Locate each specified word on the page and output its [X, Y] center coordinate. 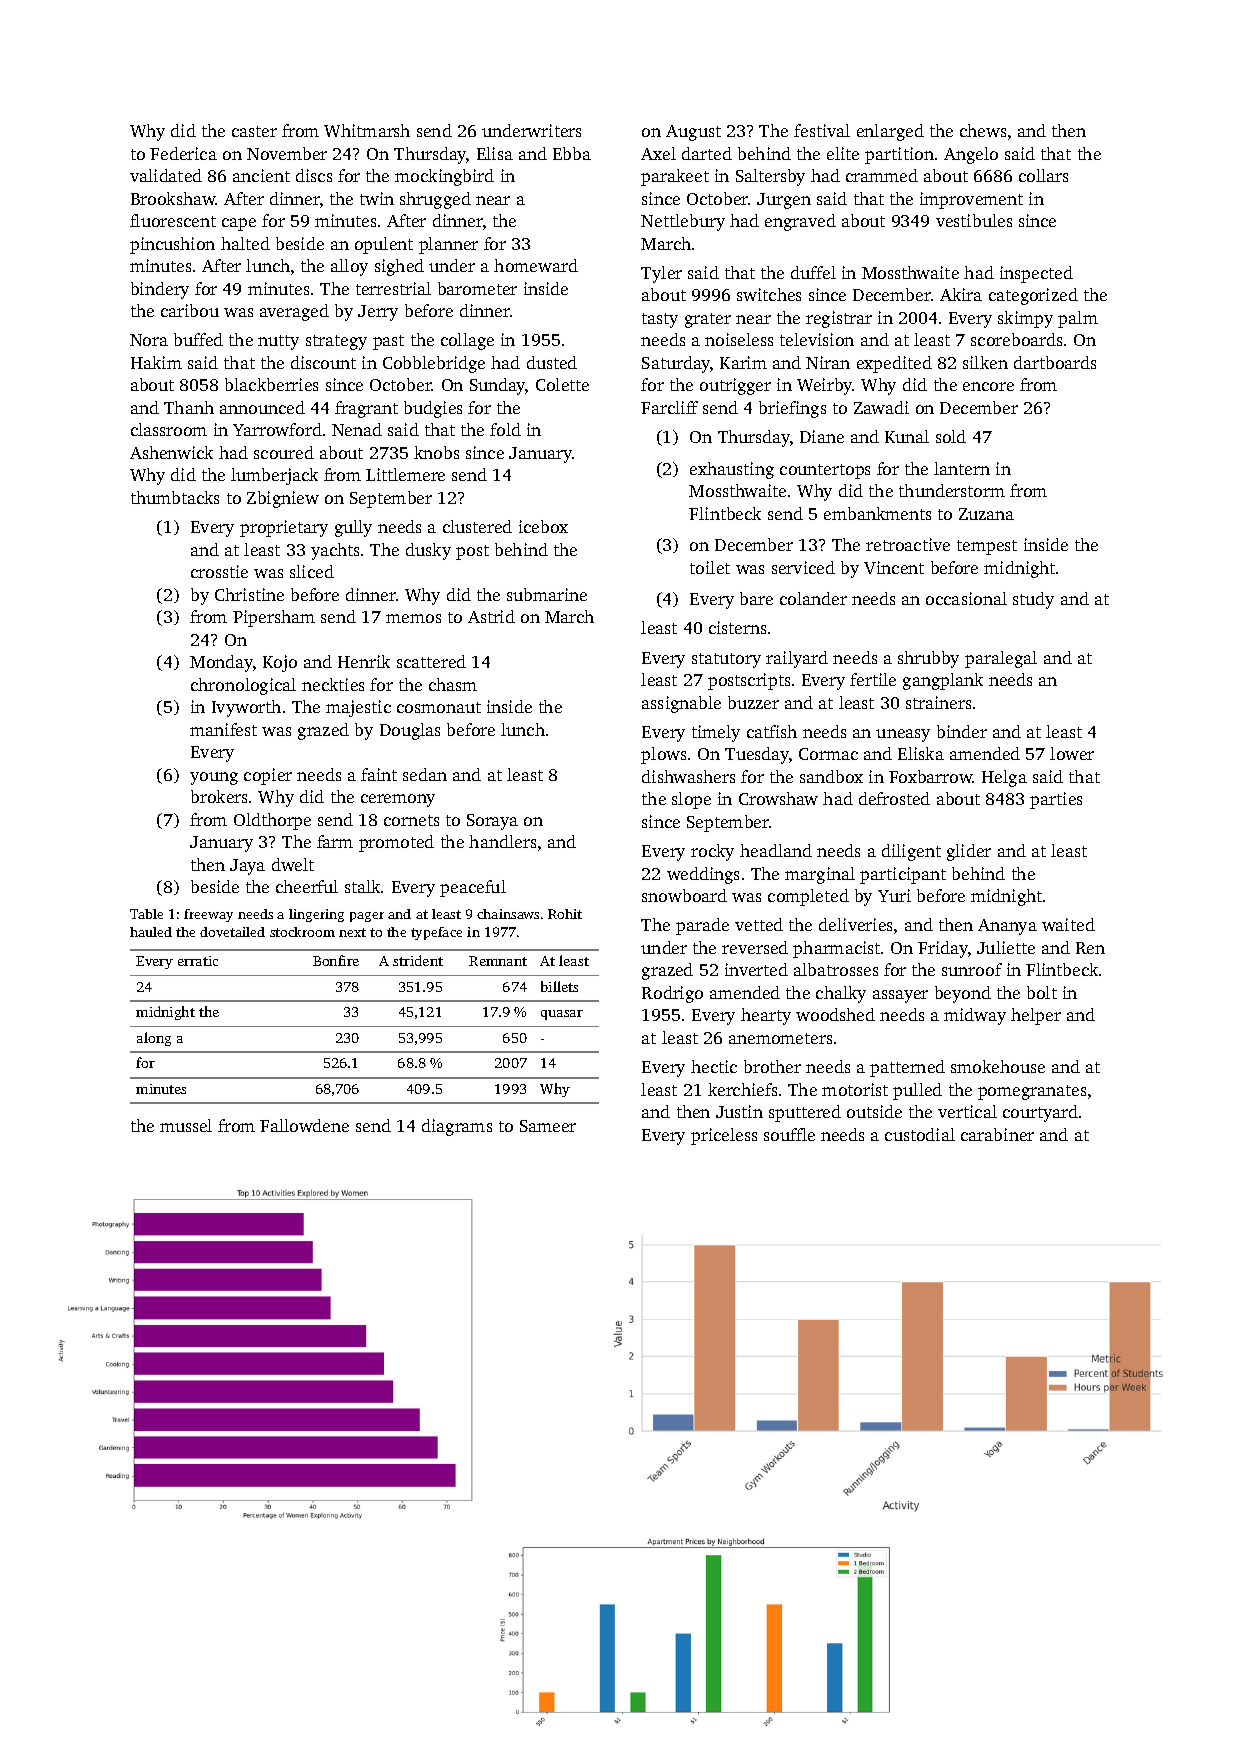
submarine [547, 594]
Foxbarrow [931, 776]
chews [983, 130]
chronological [243, 686]
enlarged [890, 132]
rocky [712, 852]
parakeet [675, 177]
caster [254, 131]
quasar [562, 1015]
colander [813, 598]
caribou [190, 310]
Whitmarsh [367, 130]
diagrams [457, 1127]
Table [146, 914]
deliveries [855, 924]
